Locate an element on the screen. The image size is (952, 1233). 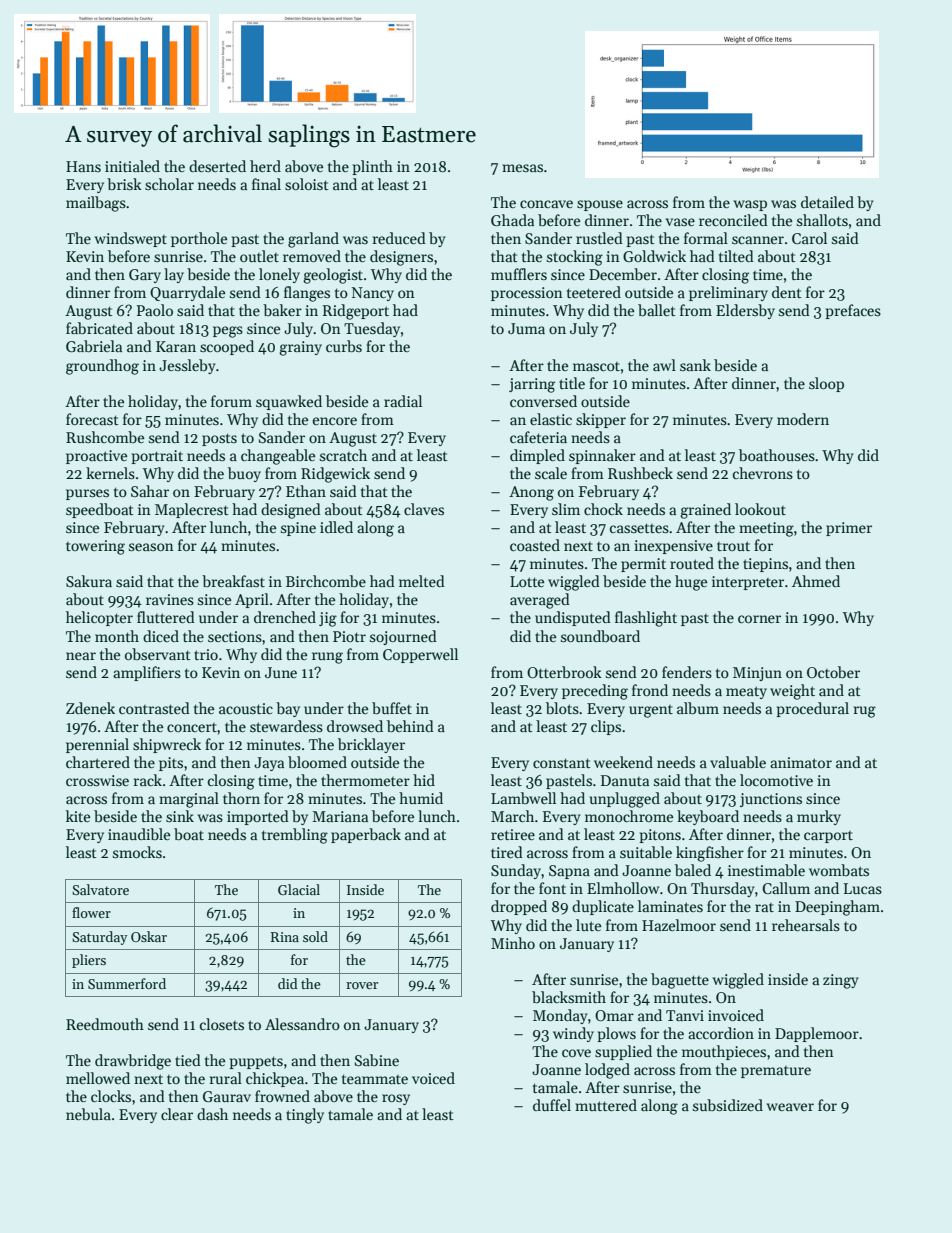
conversed is located at coordinates (543, 401).
